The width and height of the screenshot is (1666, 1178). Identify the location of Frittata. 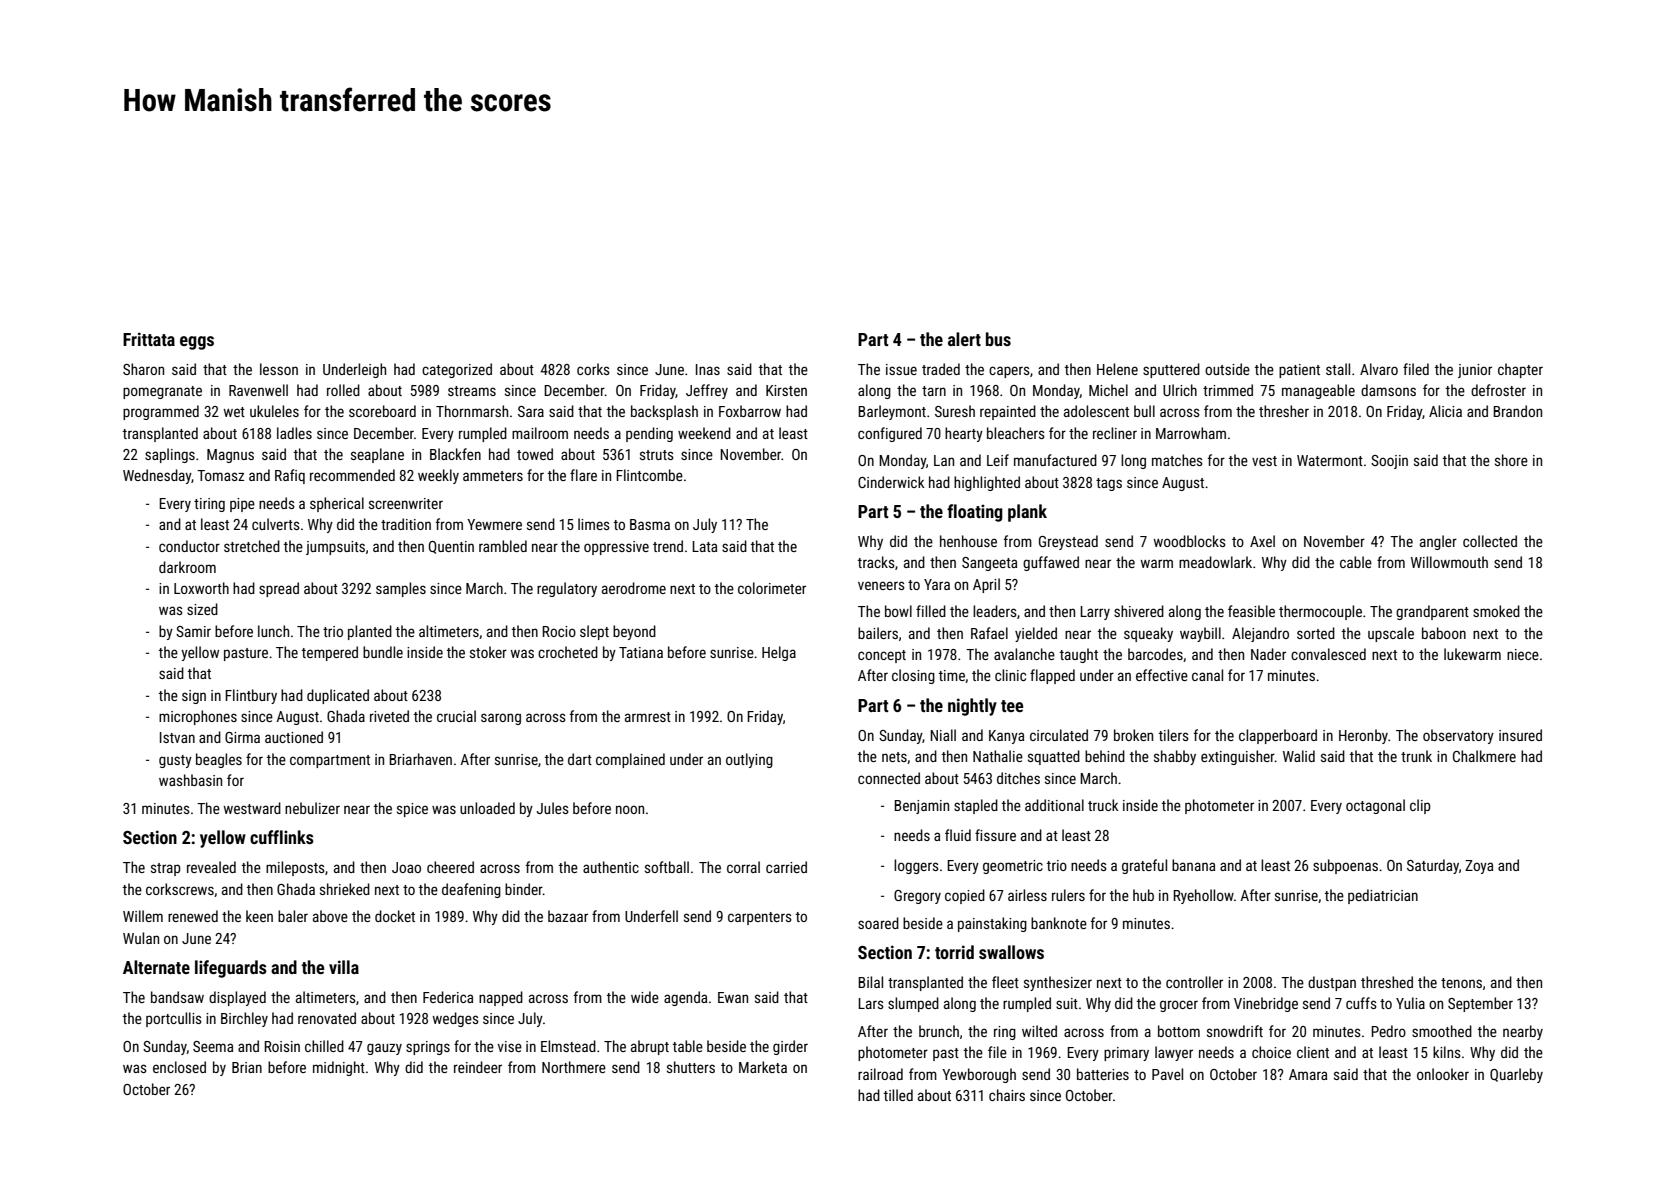
(149, 339).
